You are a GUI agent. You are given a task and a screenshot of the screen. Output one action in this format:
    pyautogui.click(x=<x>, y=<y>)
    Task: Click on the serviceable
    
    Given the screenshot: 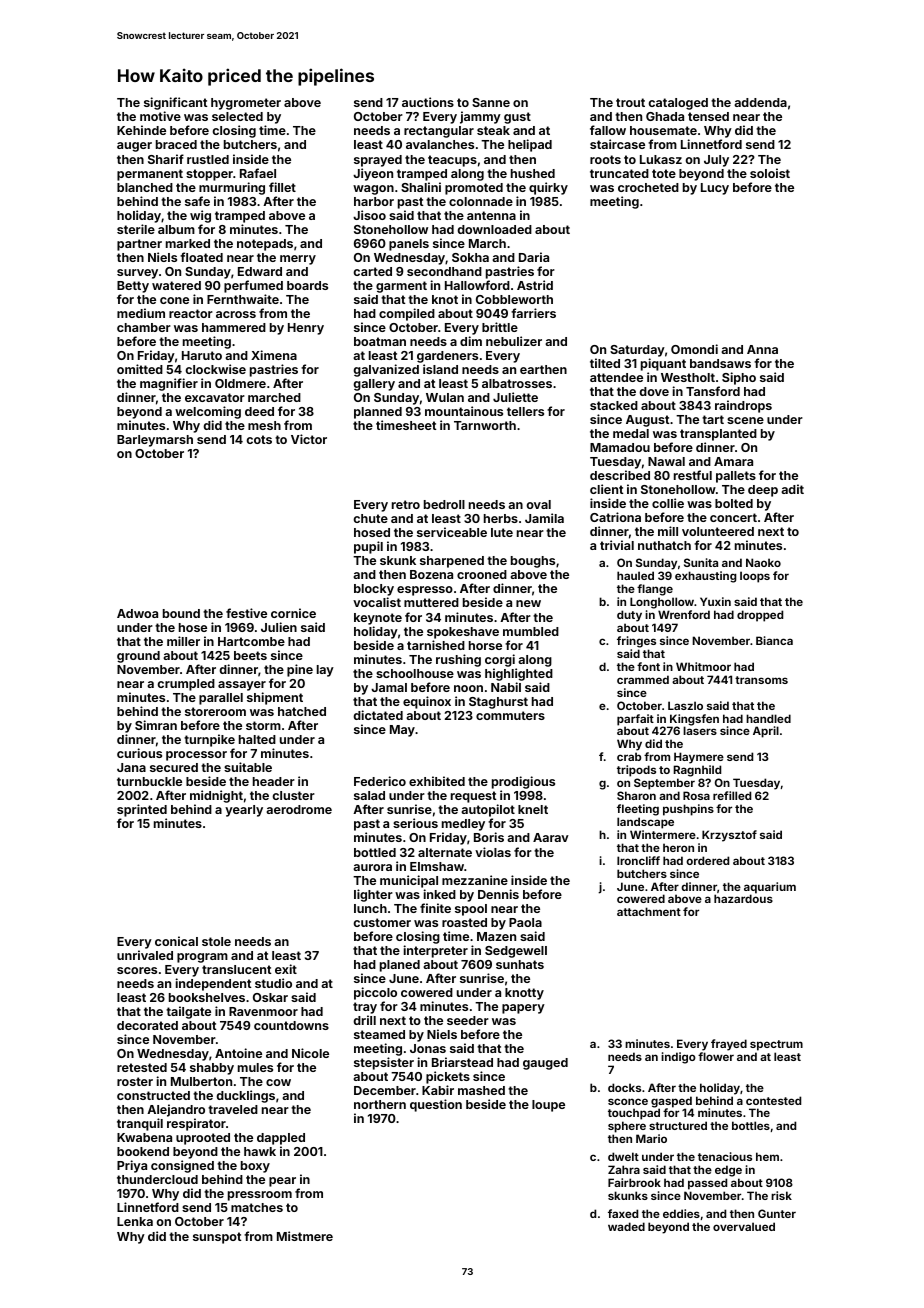 What is the action you would take?
    pyautogui.click(x=452, y=532)
